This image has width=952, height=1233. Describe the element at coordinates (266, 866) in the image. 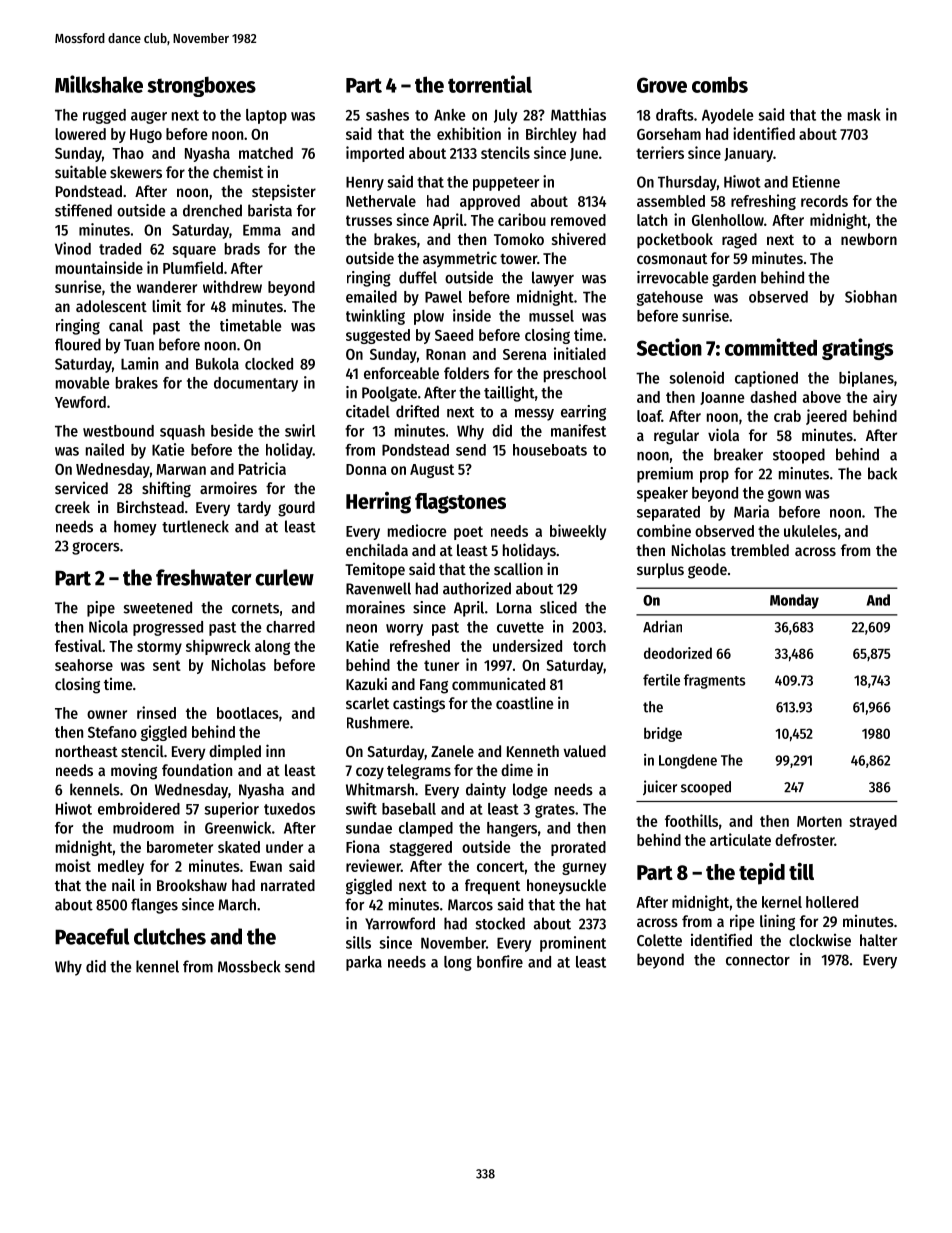

I see `Ewan` at that location.
